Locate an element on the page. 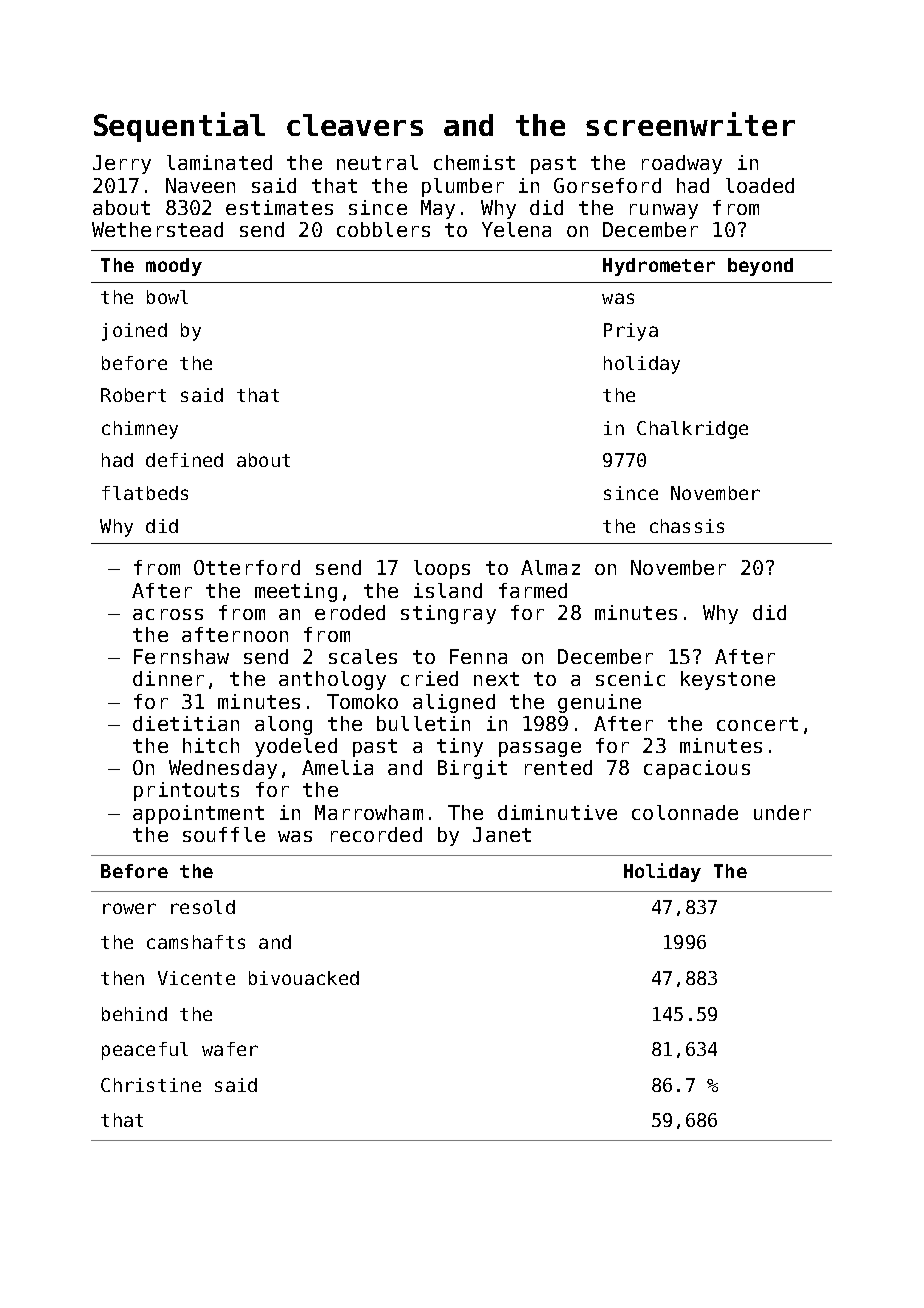 This image has height=1308, width=924. under is located at coordinates (782, 812).
